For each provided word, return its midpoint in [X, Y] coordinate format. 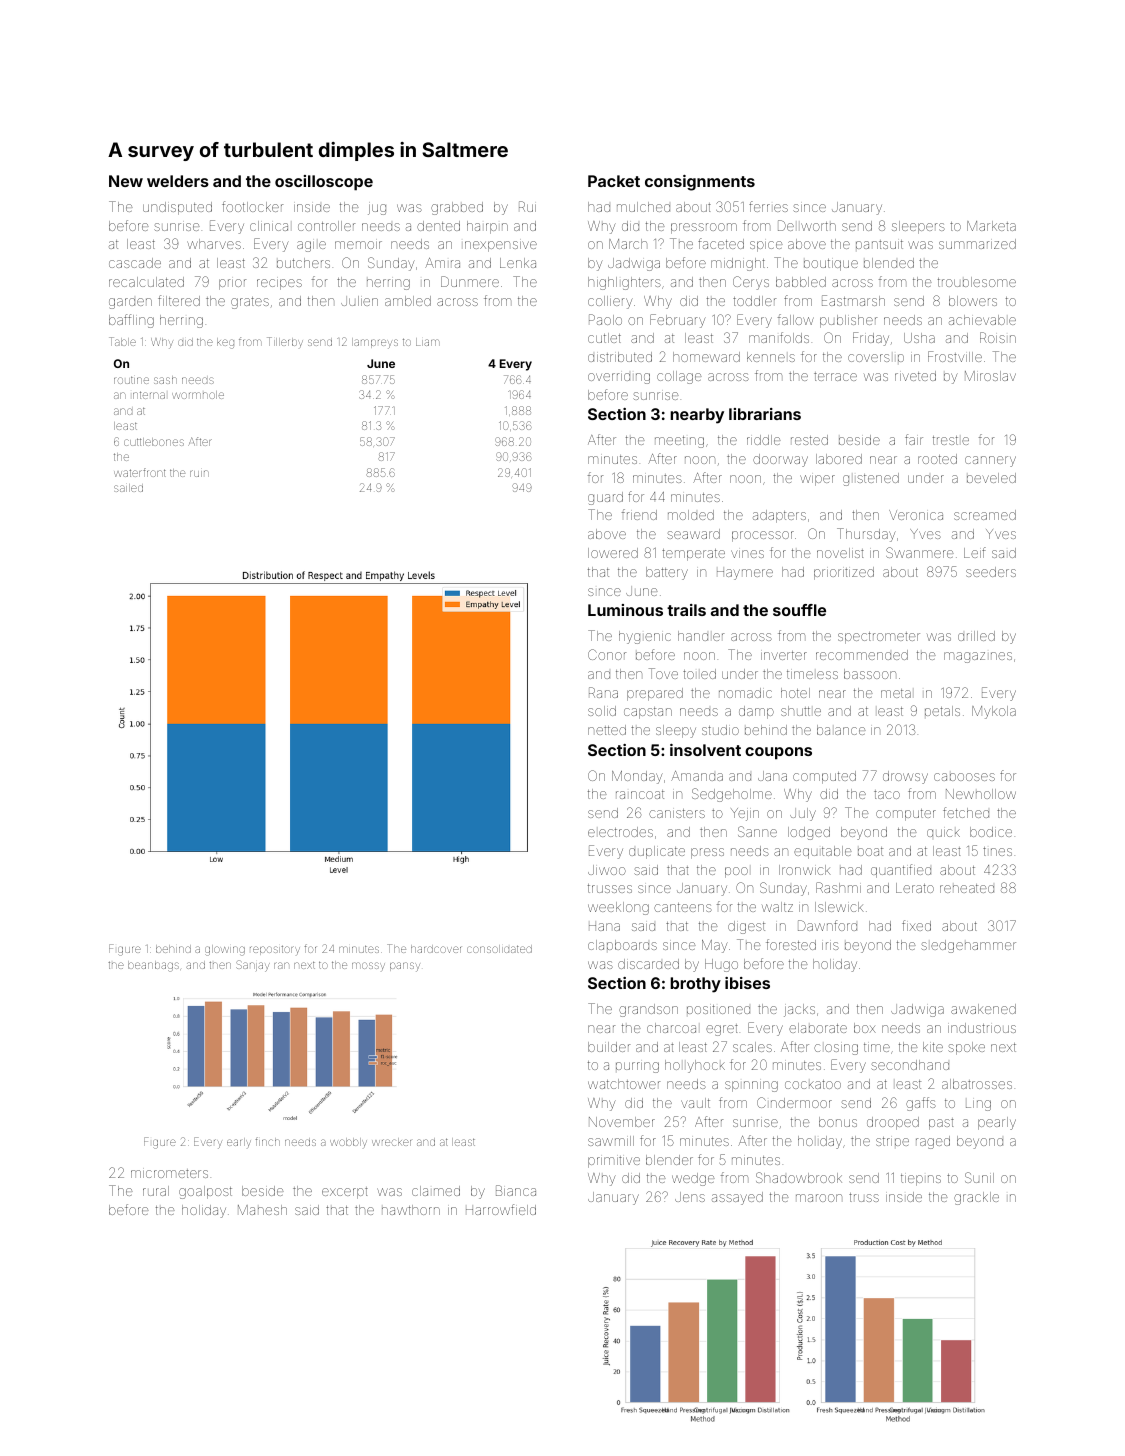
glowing [225, 950]
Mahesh [262, 1210]
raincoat [640, 794]
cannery [990, 461]
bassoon [870, 674]
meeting [679, 442]
